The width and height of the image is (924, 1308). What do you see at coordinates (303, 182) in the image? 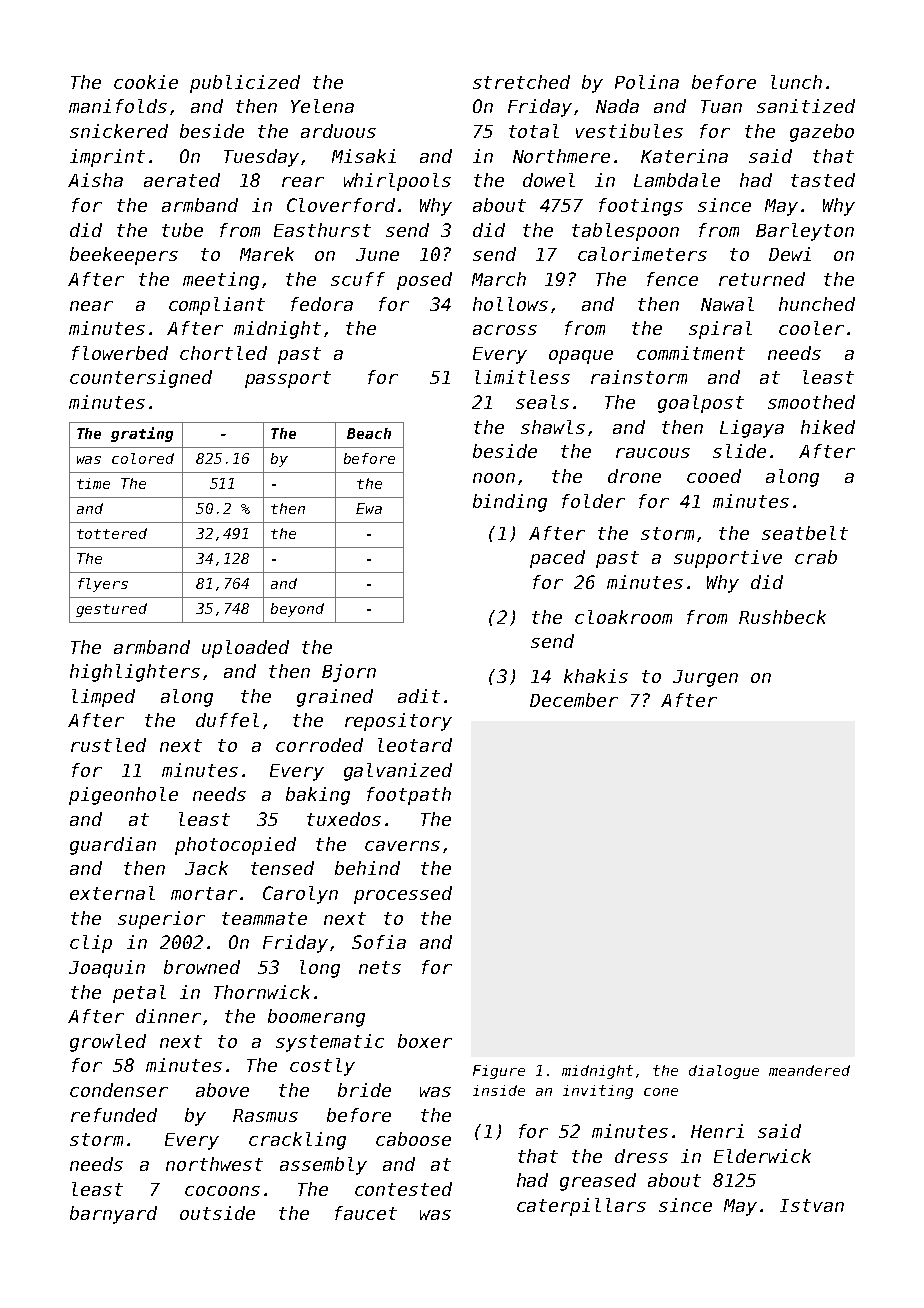
I see `rear` at bounding box center [303, 182].
